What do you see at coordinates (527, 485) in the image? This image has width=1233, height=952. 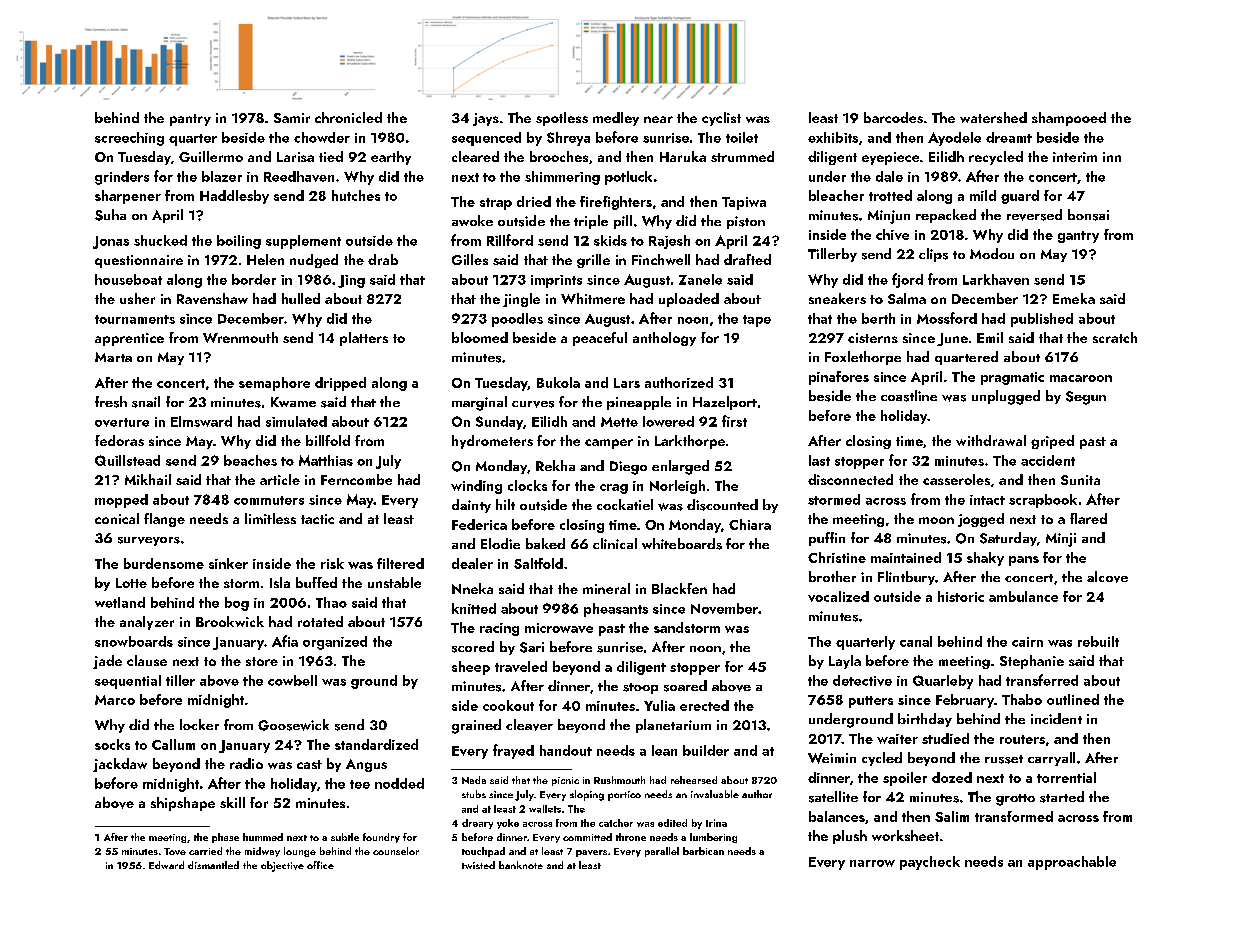 I see `clocks` at bounding box center [527, 485].
